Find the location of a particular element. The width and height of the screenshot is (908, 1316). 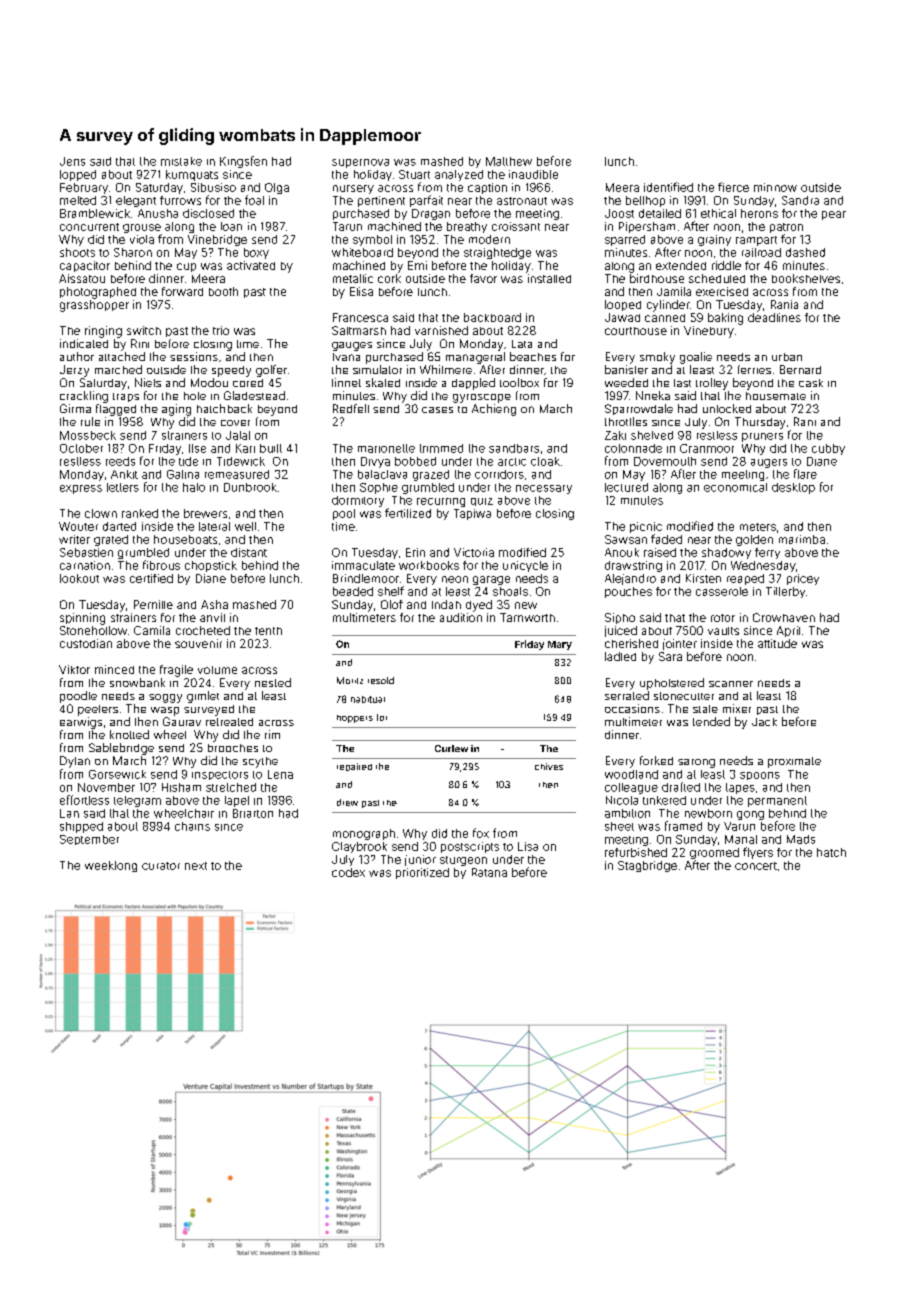

Aissatou is located at coordinates (82, 278).
